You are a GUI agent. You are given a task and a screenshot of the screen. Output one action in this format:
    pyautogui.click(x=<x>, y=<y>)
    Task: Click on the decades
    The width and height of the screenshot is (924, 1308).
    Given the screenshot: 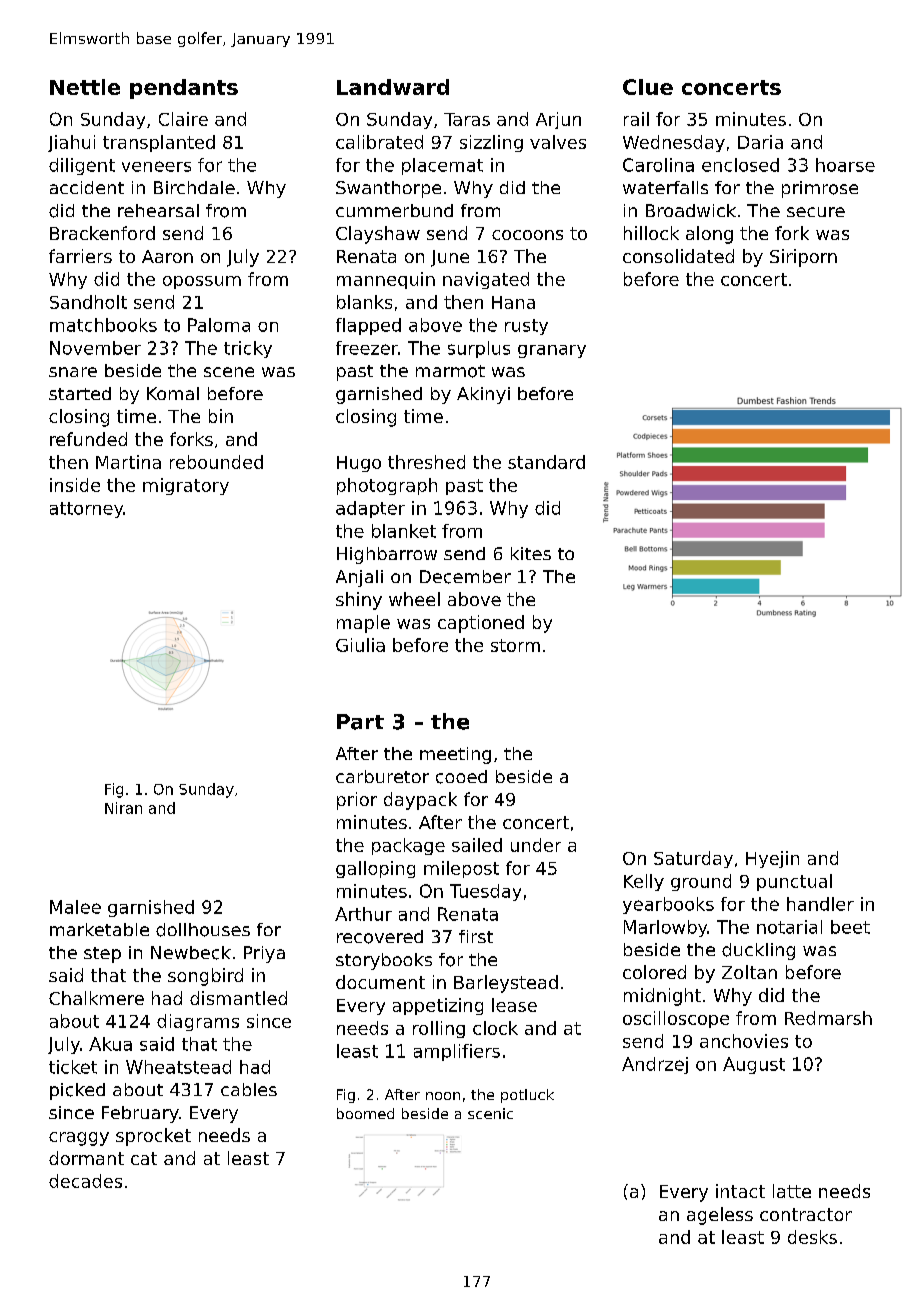 What is the action you would take?
    pyautogui.click(x=85, y=1181)
